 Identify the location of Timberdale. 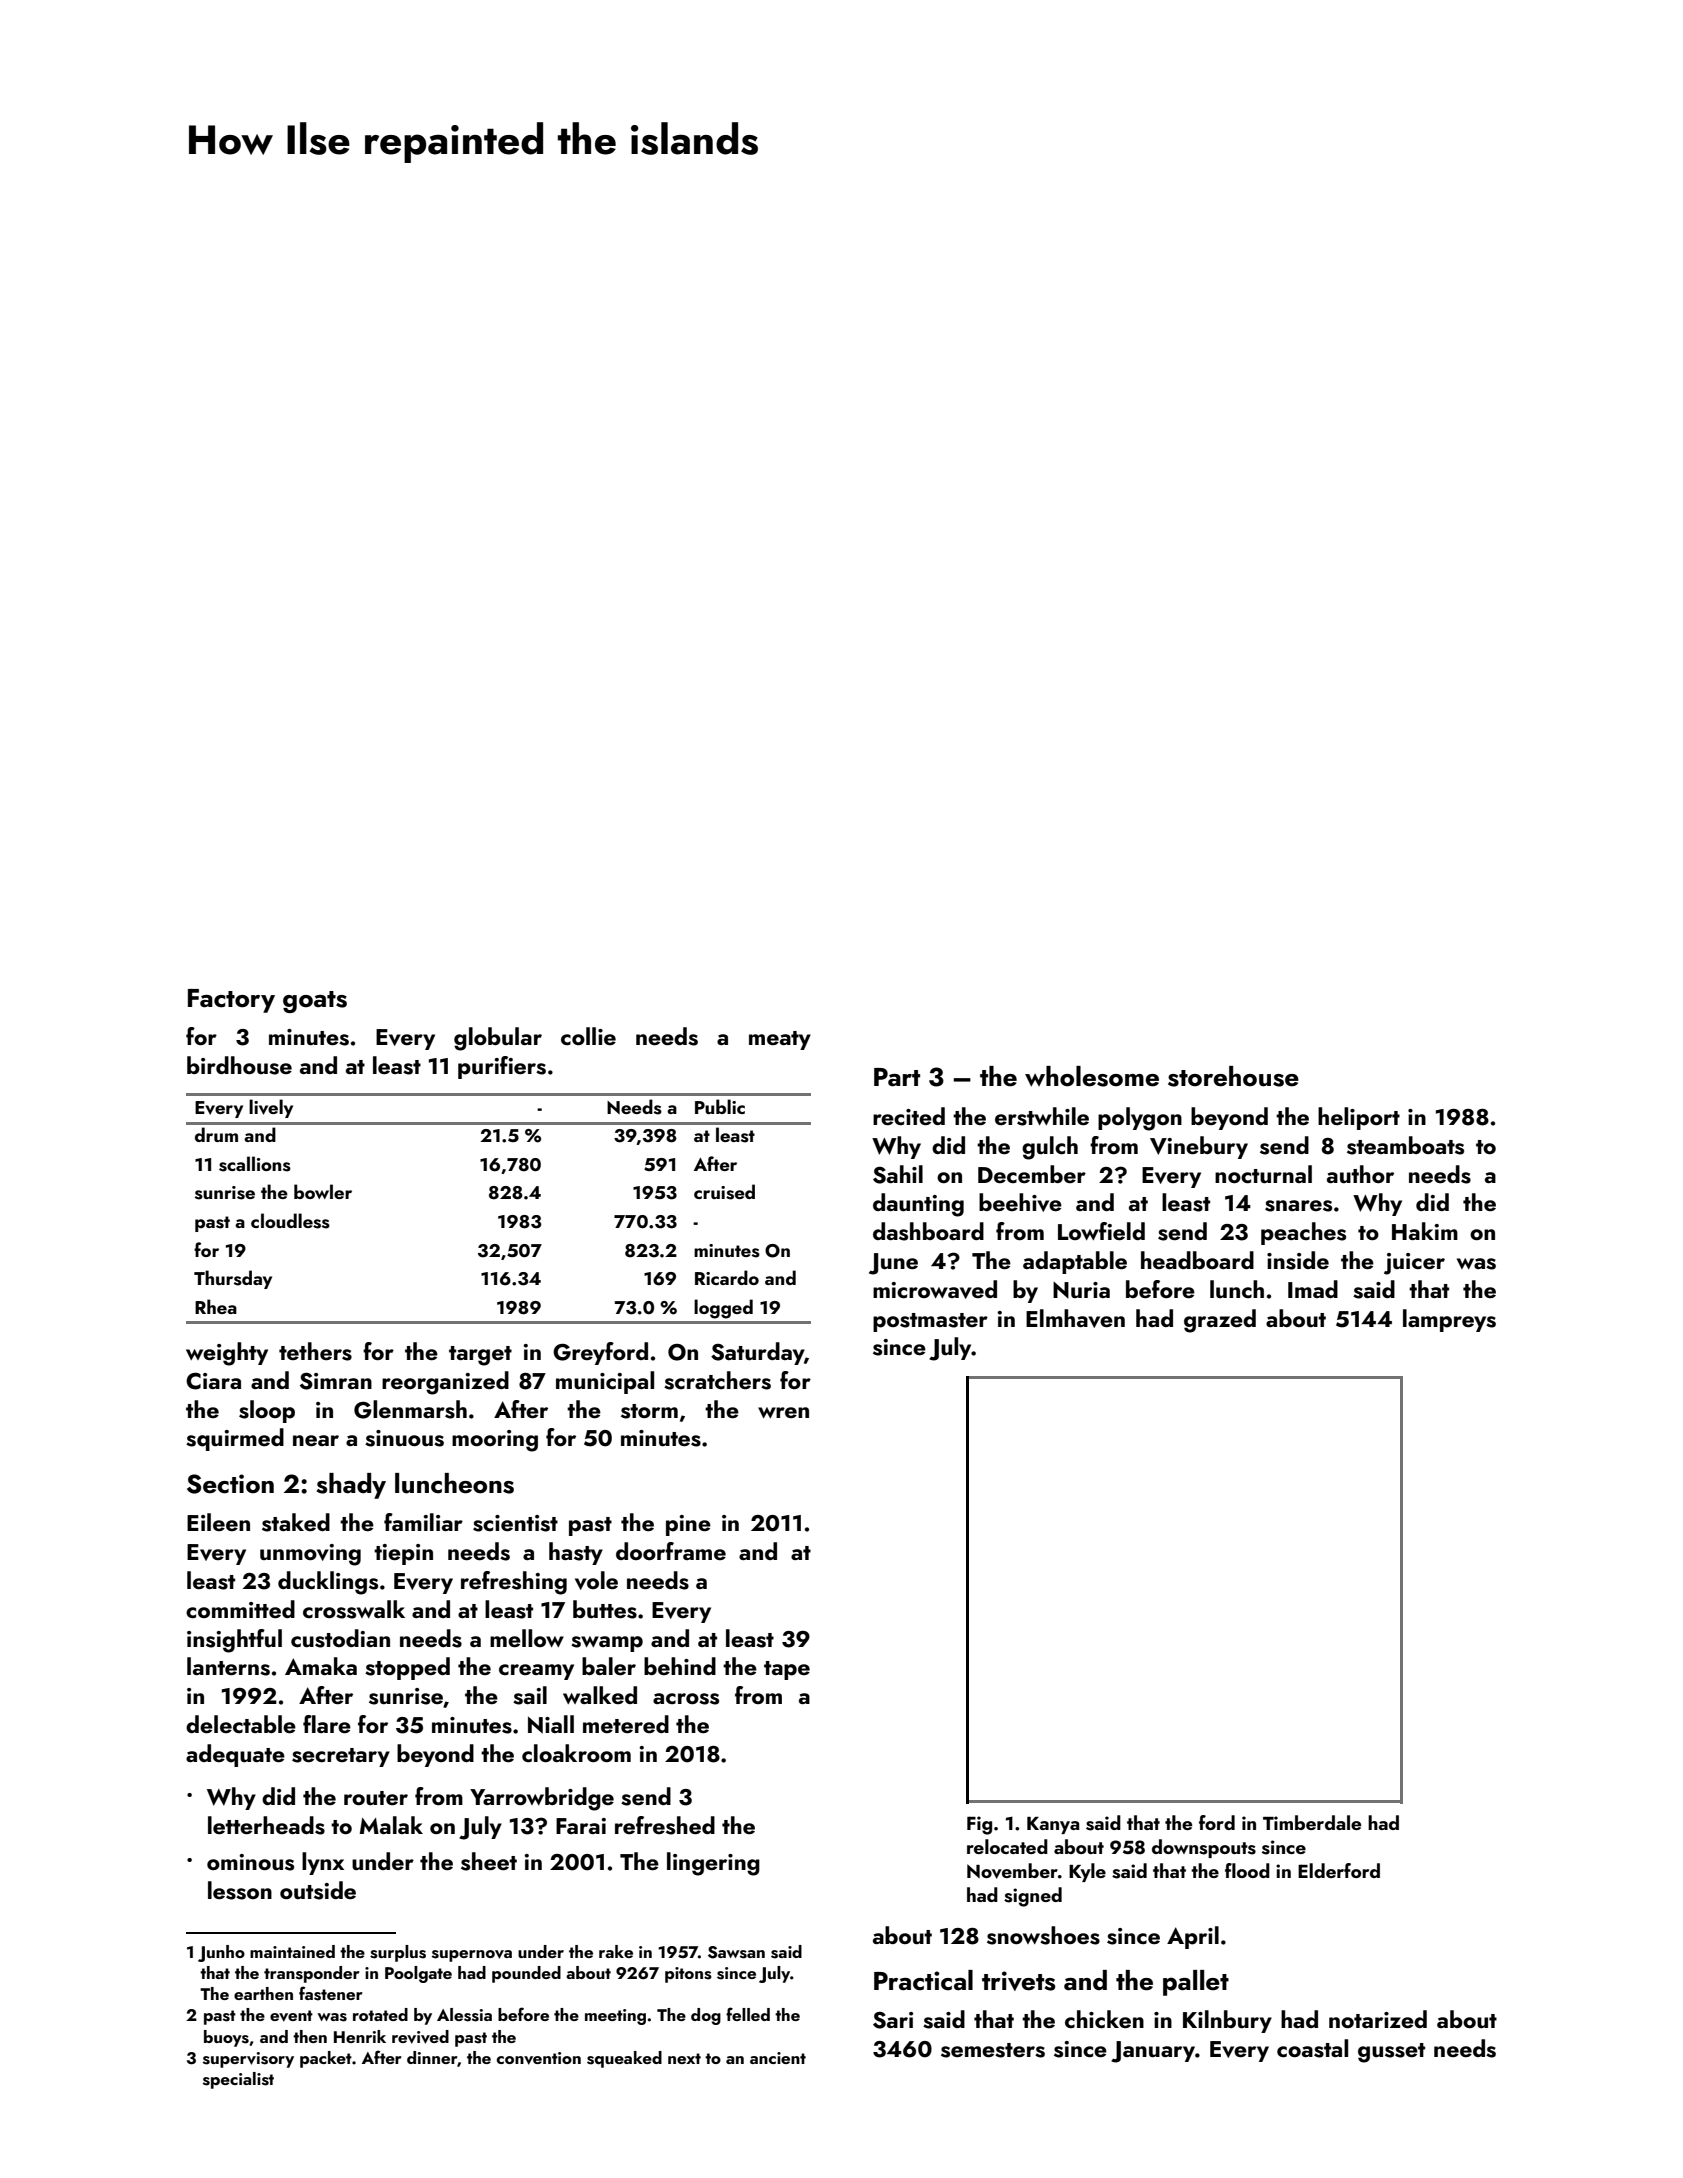
(1312, 1822).
